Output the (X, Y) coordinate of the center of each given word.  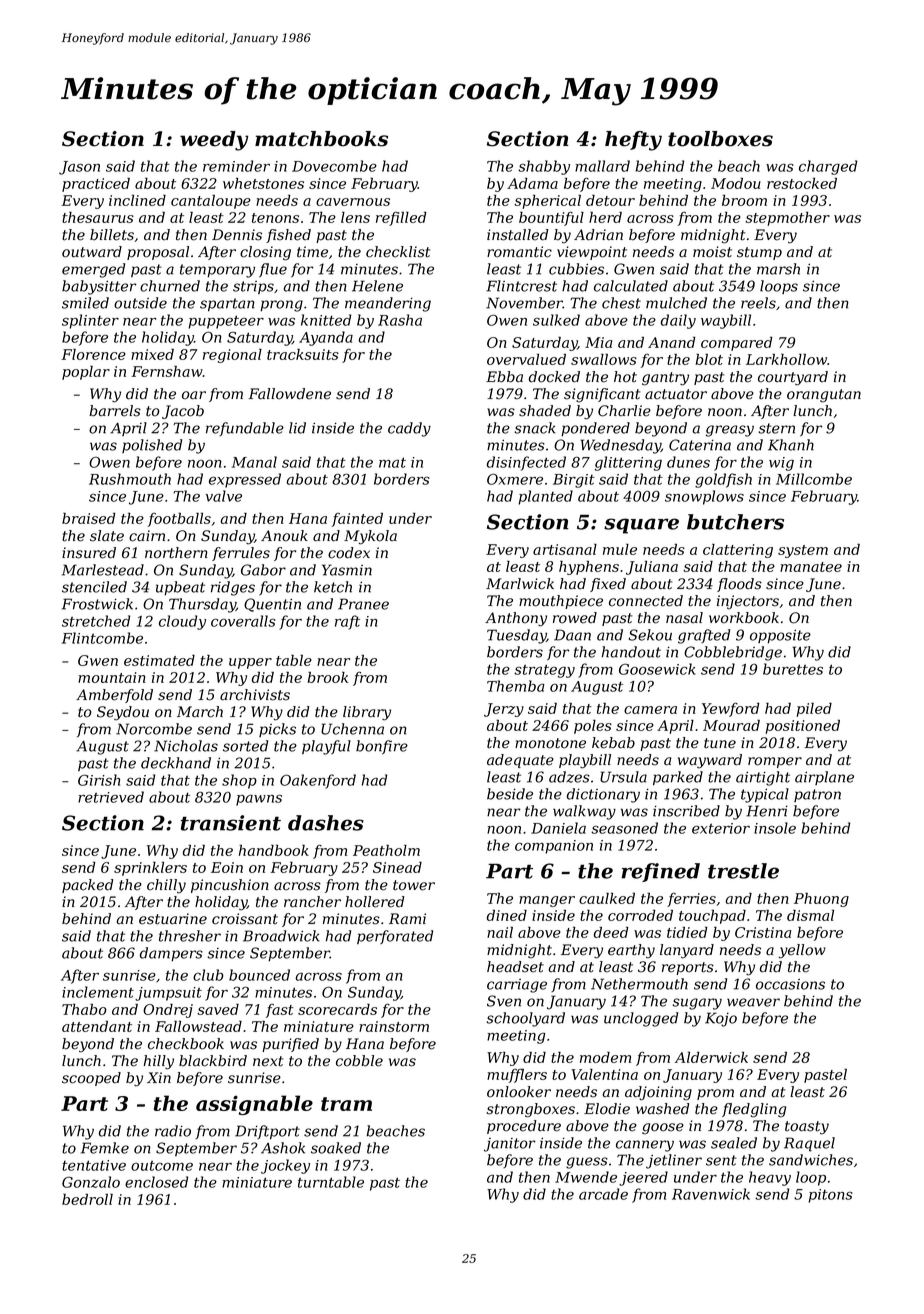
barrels (115, 411)
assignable (254, 1105)
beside (510, 794)
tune (720, 743)
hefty (633, 141)
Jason (79, 168)
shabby (544, 167)
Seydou (123, 713)
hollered (375, 902)
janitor (509, 1145)
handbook (274, 850)
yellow (802, 951)
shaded (545, 411)
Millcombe (814, 479)
